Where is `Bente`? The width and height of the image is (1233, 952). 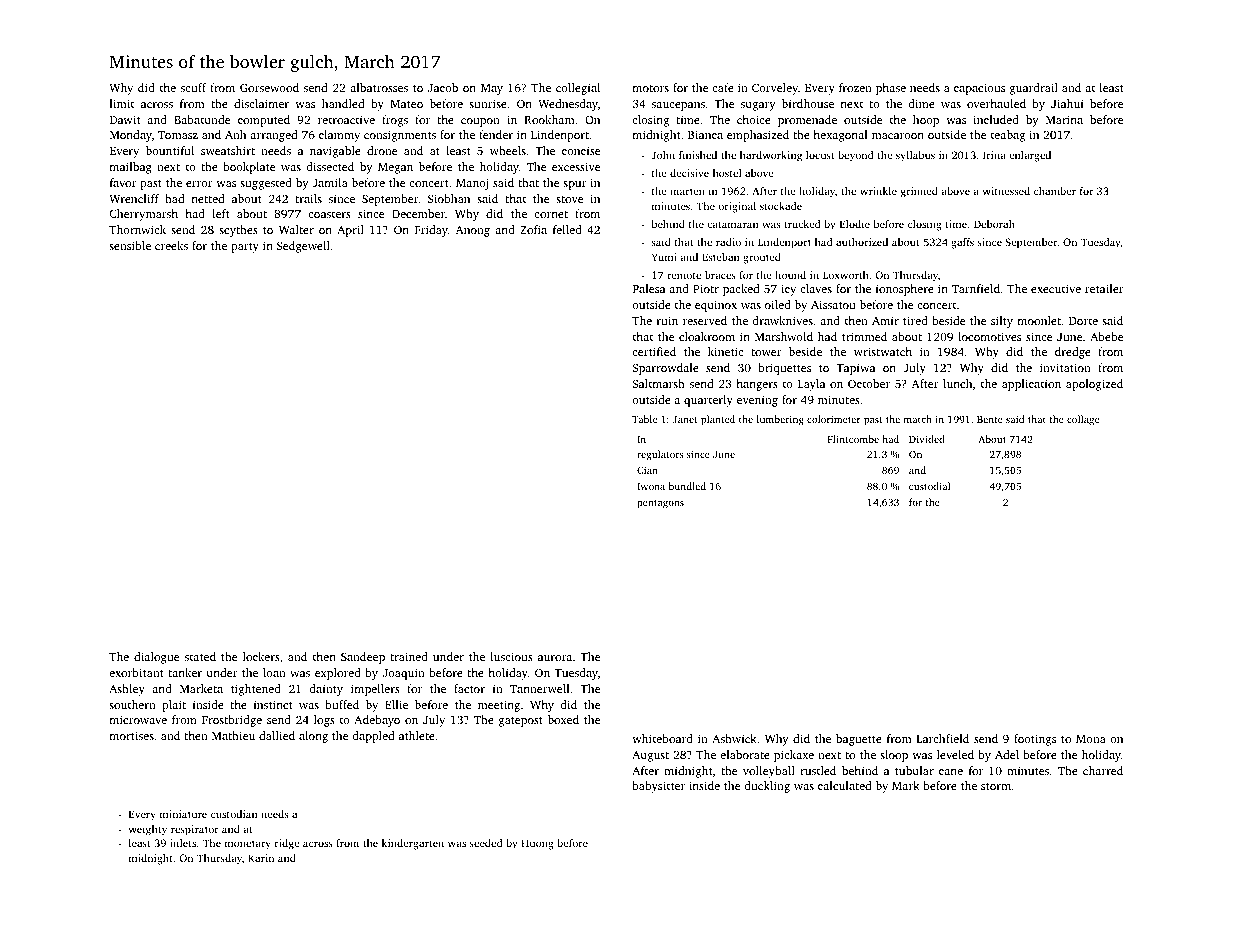
Bente is located at coordinates (990, 419).
